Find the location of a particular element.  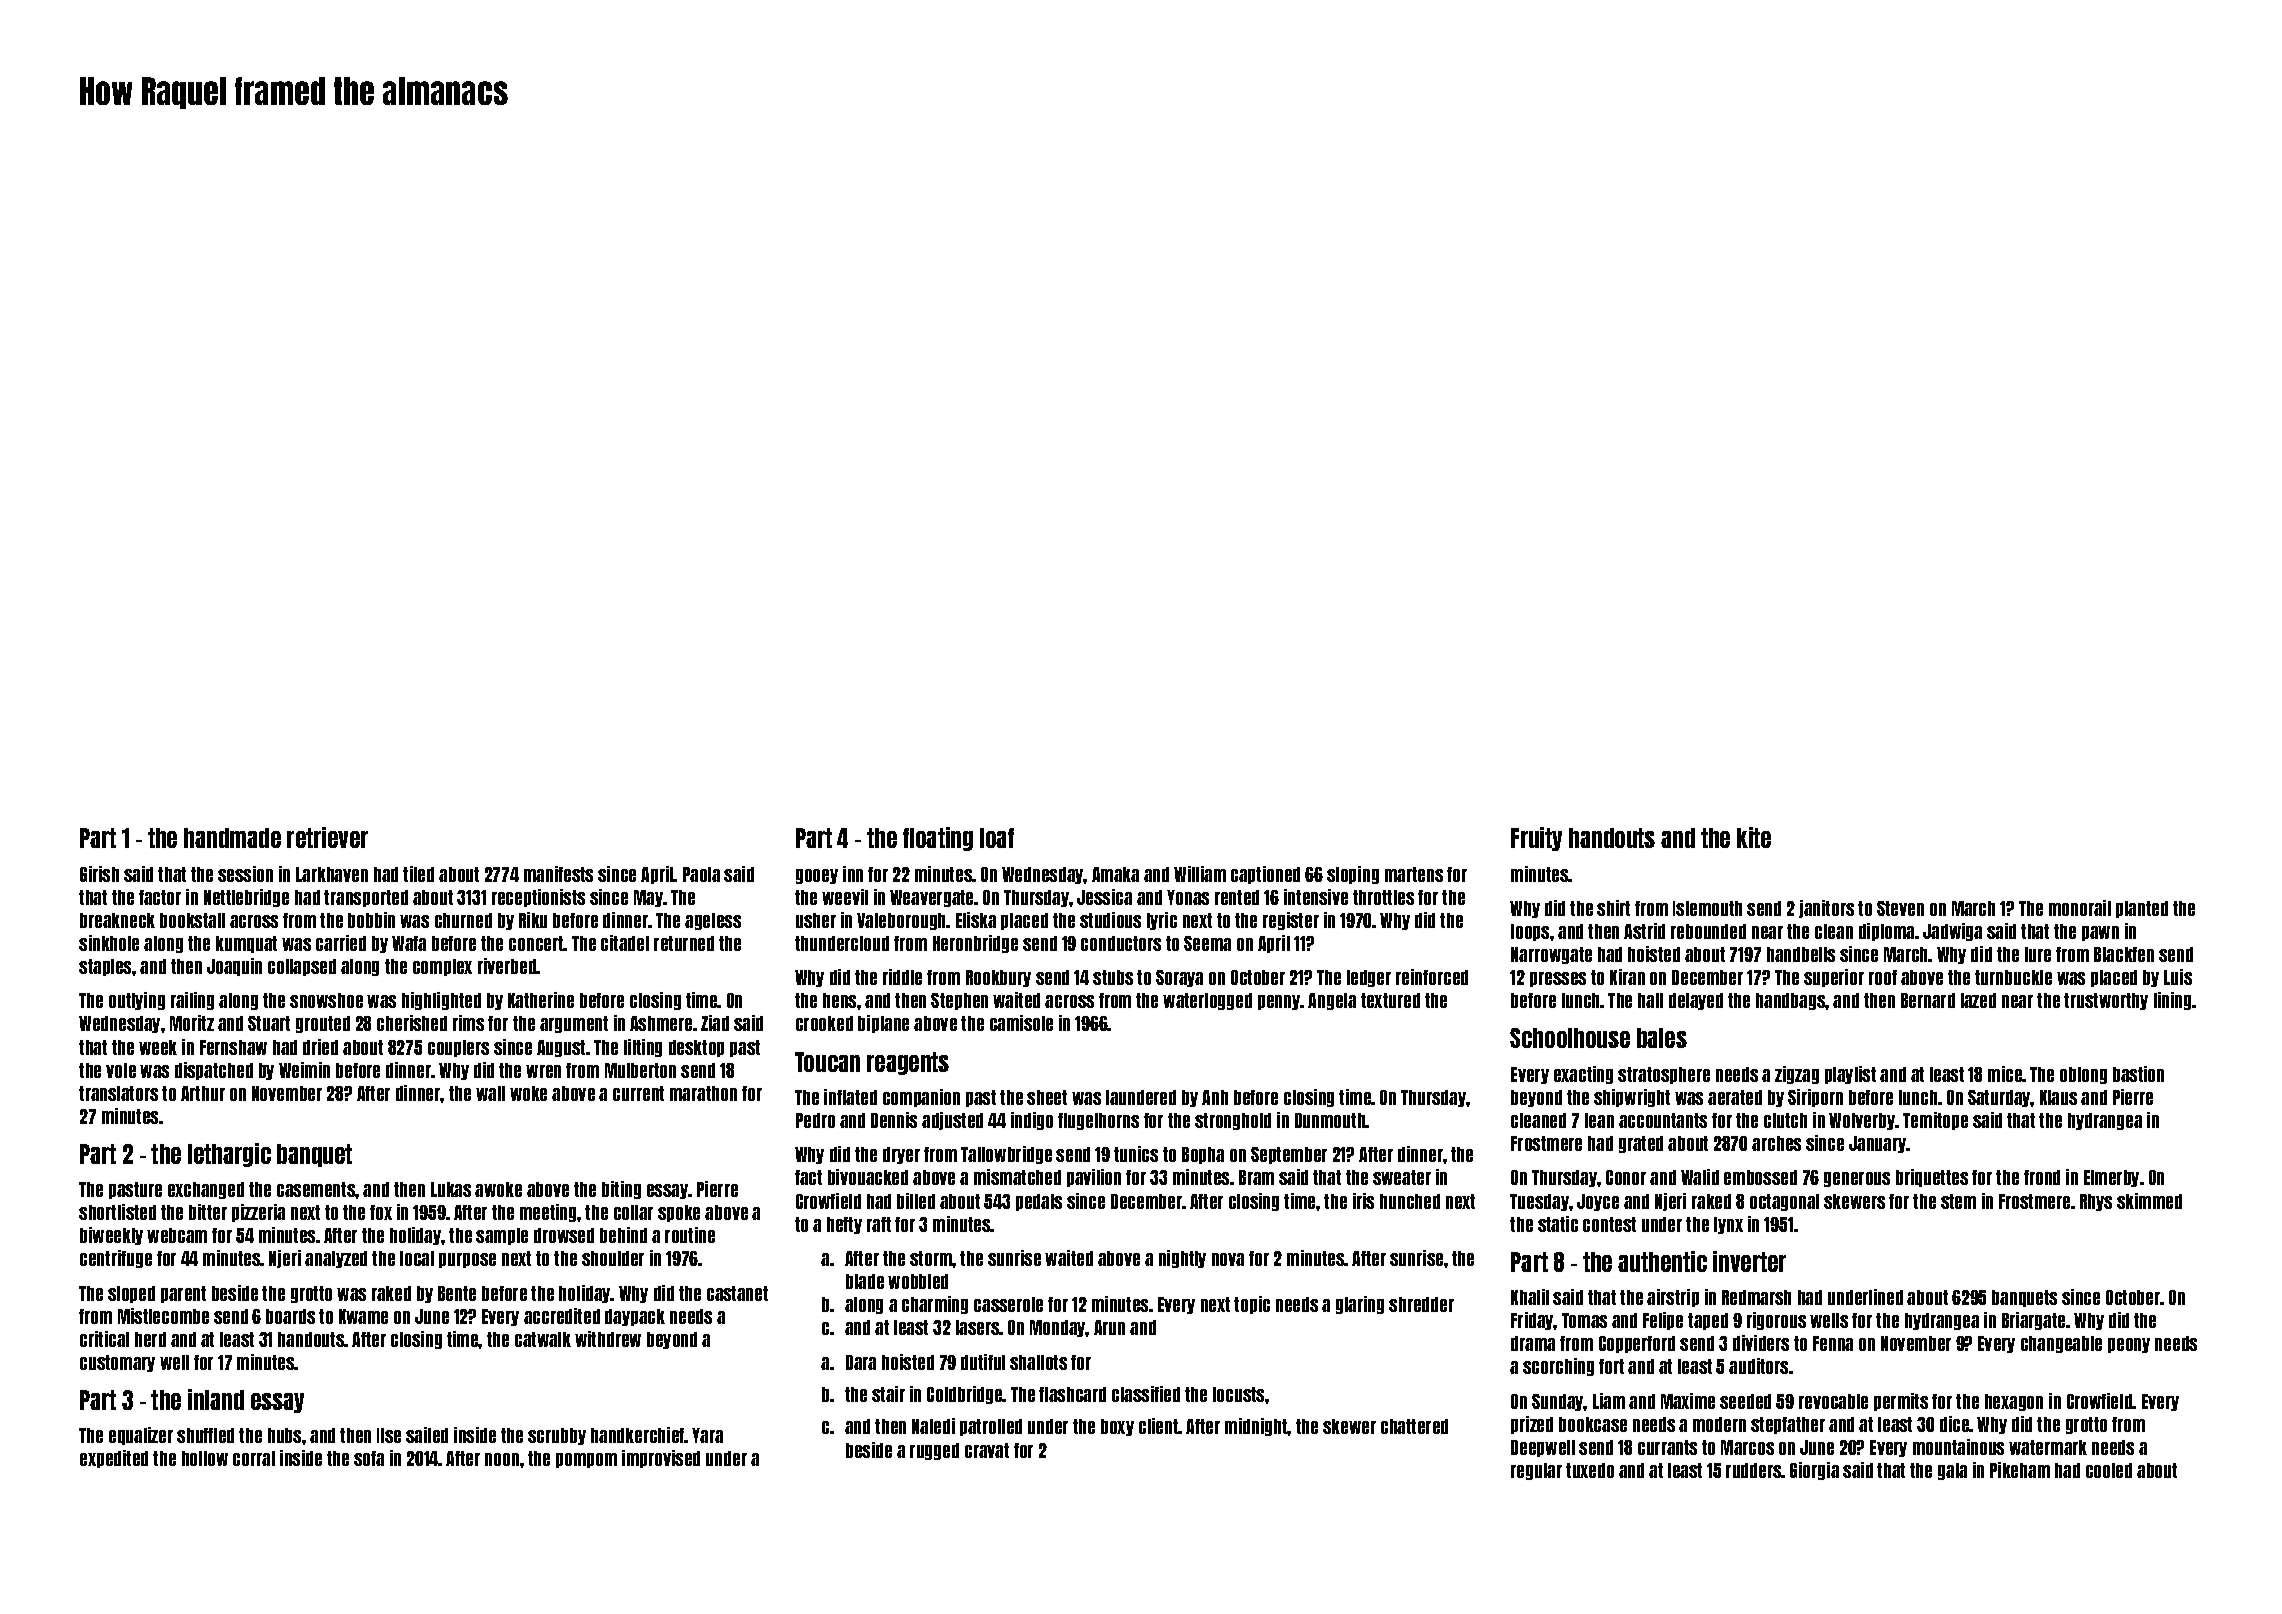

inverter is located at coordinates (1749, 1261).
